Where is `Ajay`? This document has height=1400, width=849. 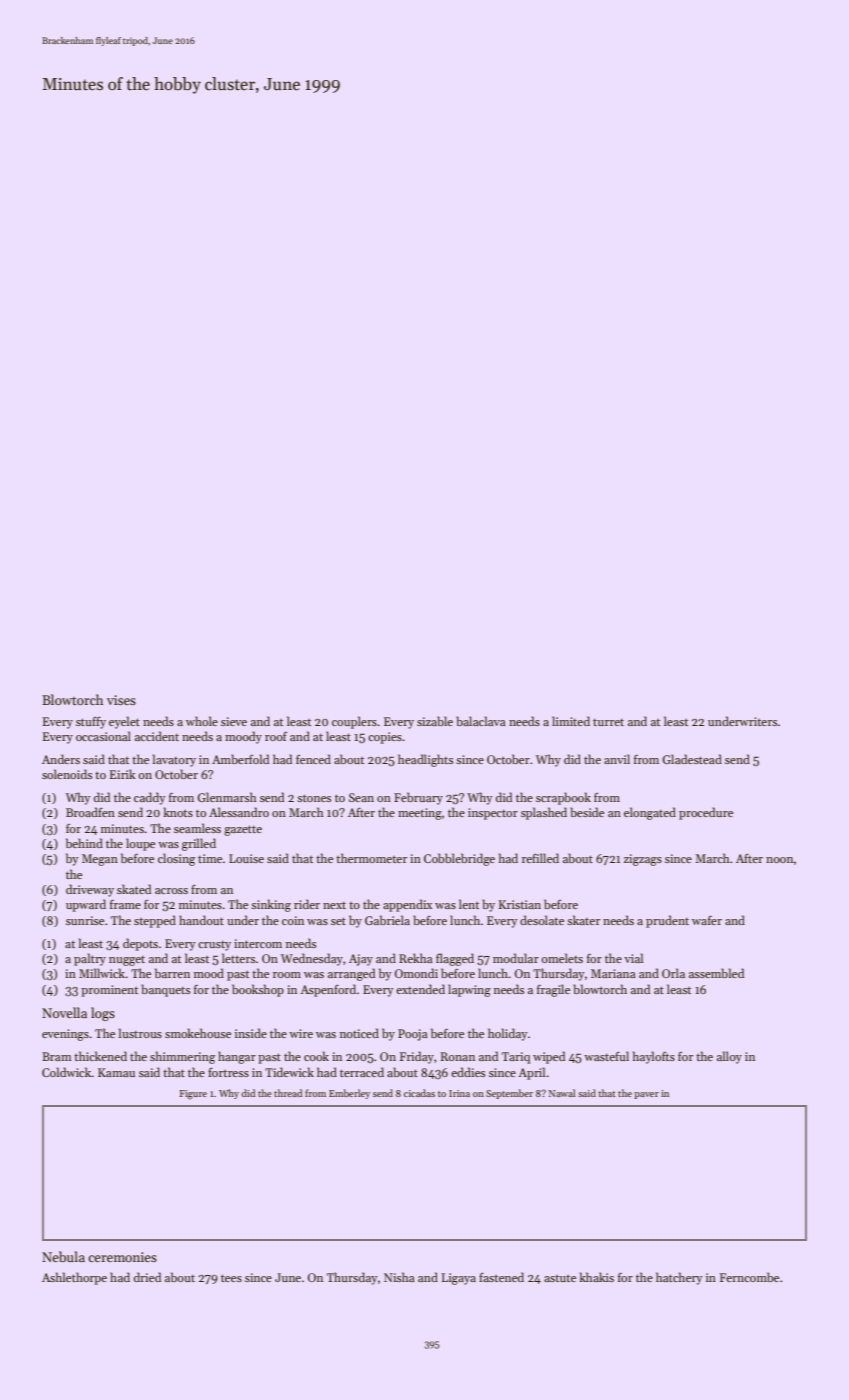 Ajay is located at coordinates (361, 960).
